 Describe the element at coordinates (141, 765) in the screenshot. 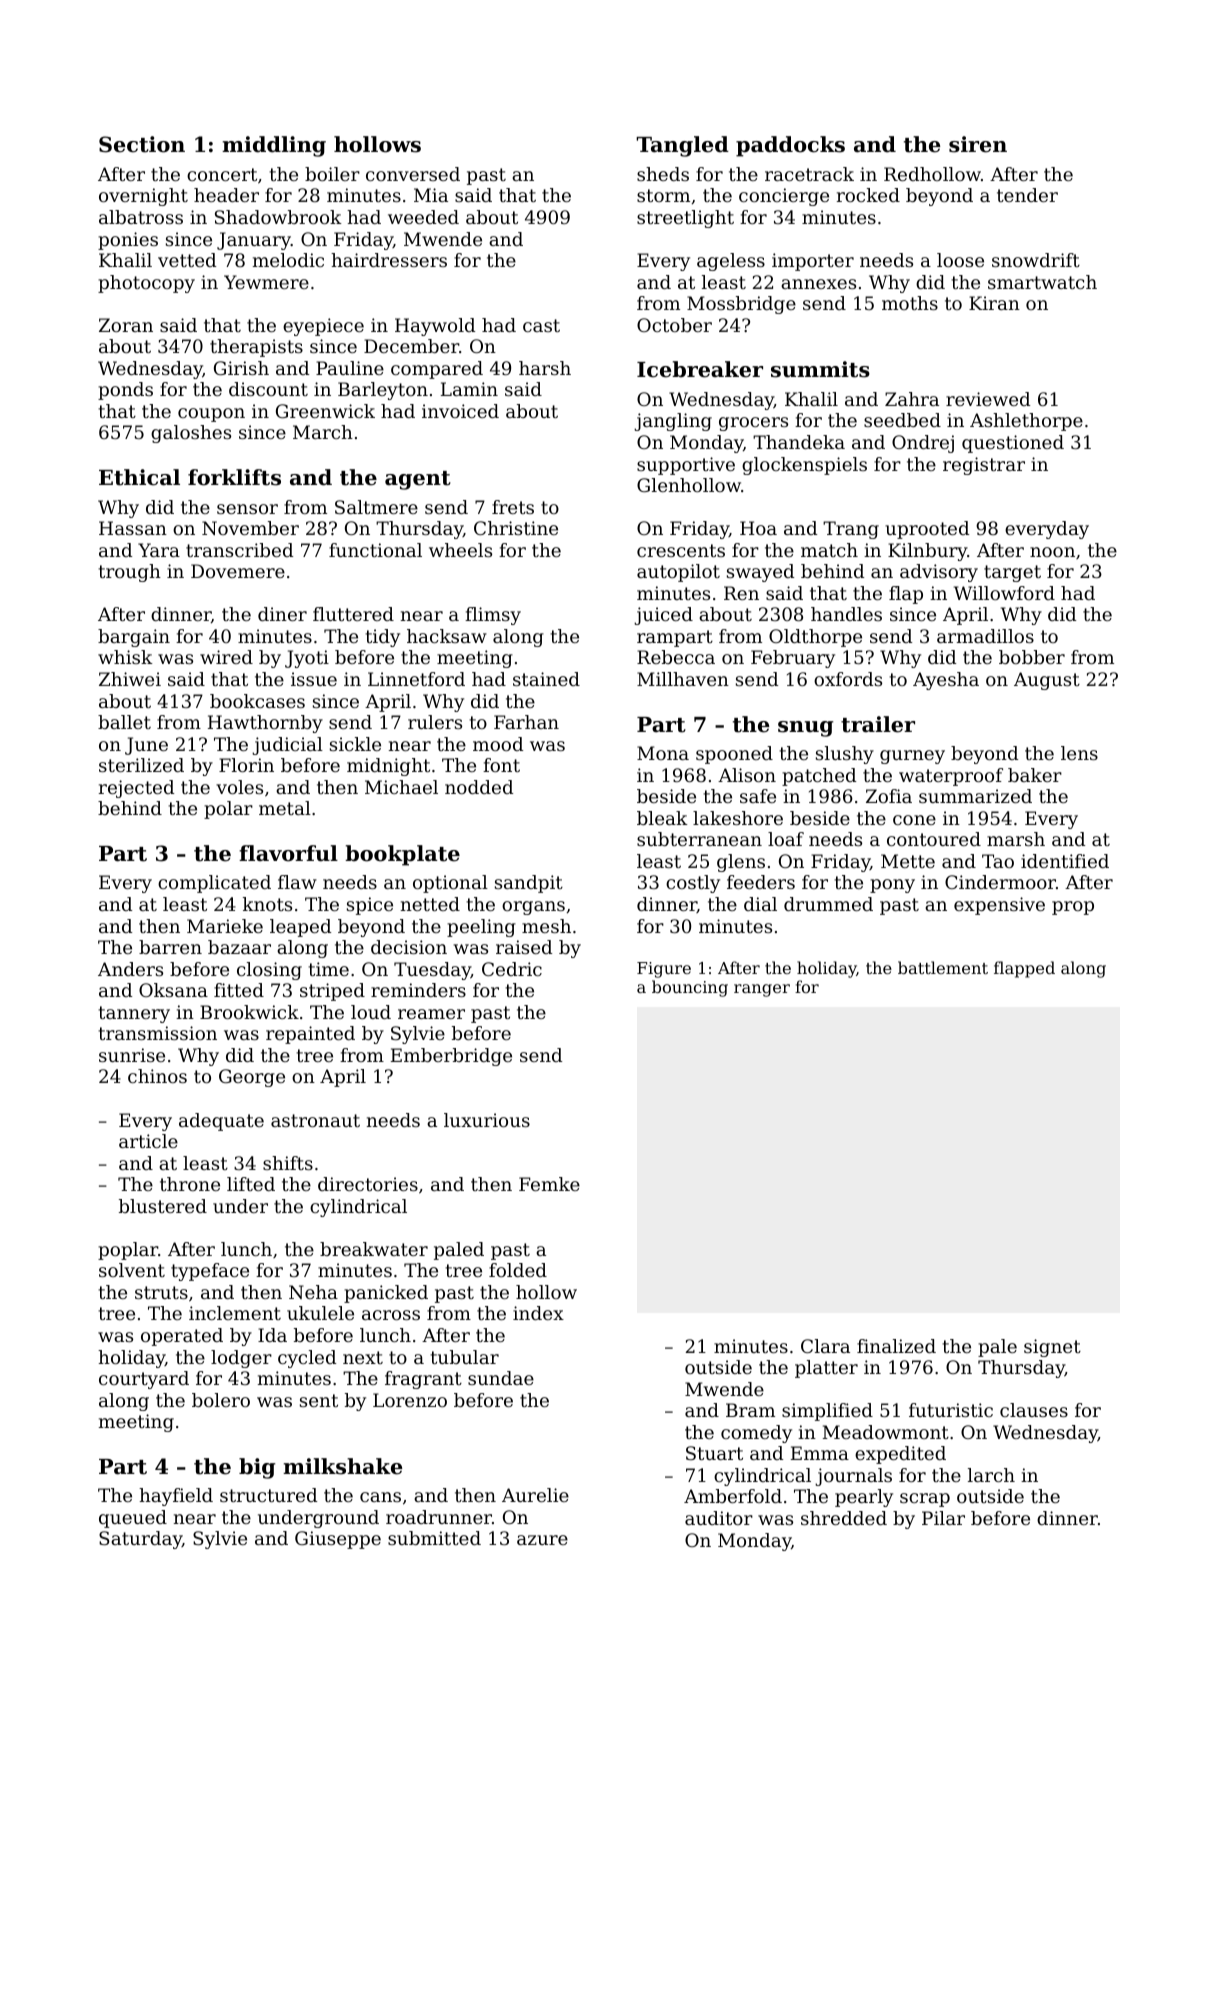

I see `sterilized` at that location.
